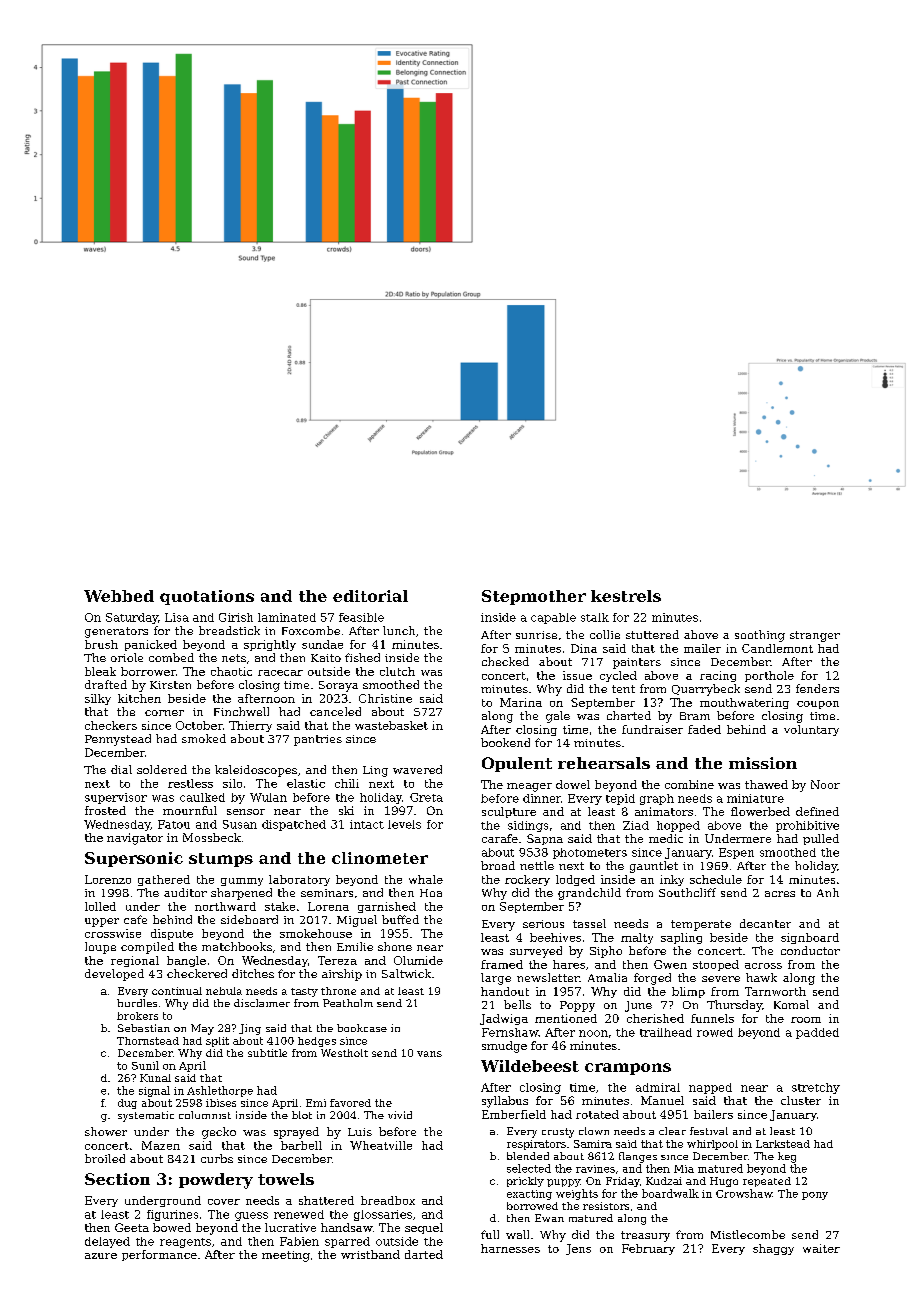 This image has width=924, height=1308. Describe the element at coordinates (119, 596) in the image. I see `Webbed` at that location.
